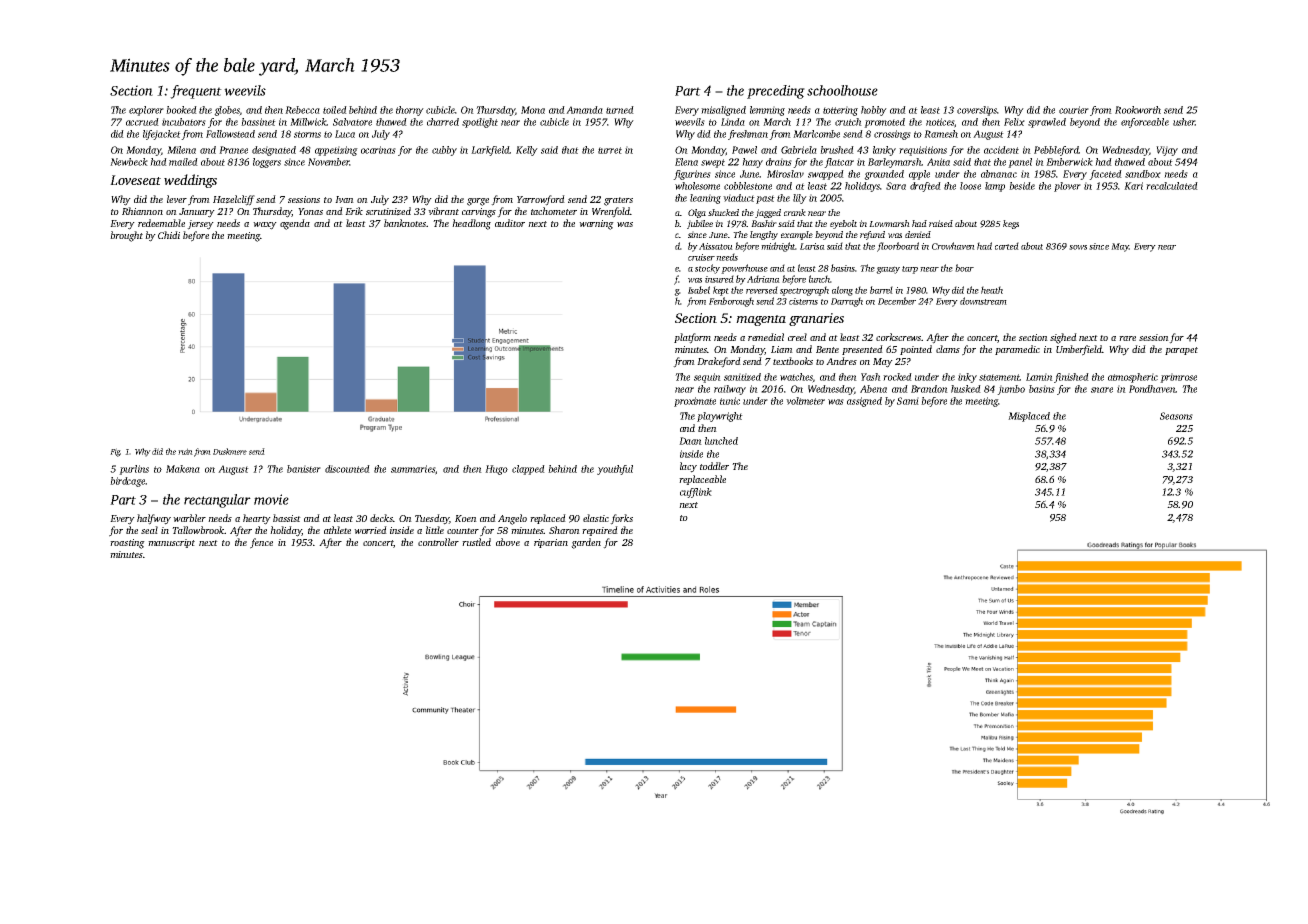 The image size is (1308, 924). I want to click on frequent, so click(196, 92).
